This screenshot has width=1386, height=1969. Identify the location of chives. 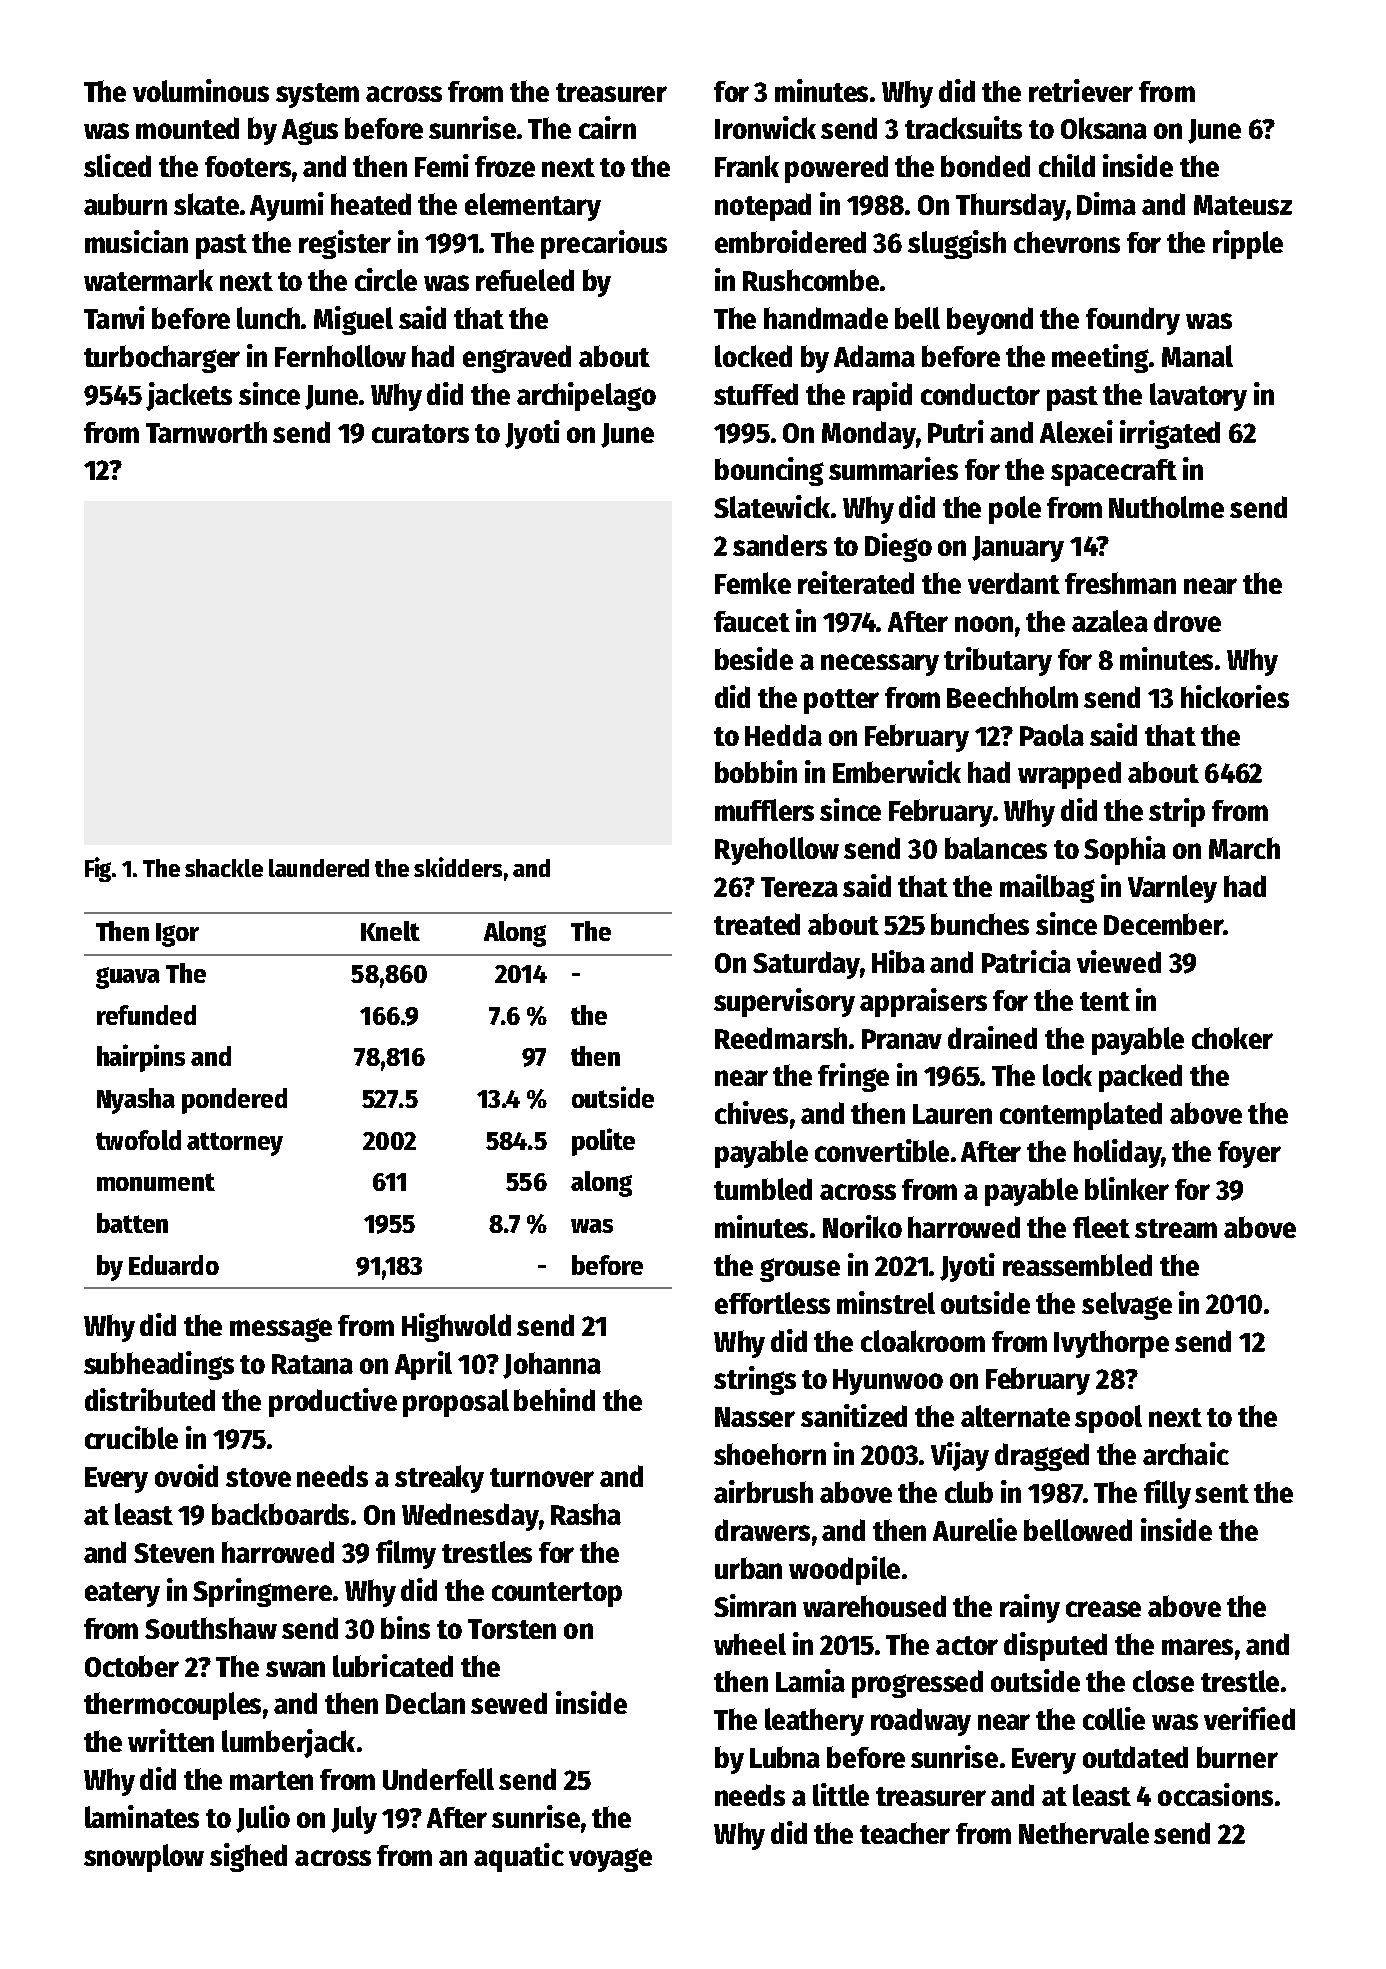
(751, 1112).
